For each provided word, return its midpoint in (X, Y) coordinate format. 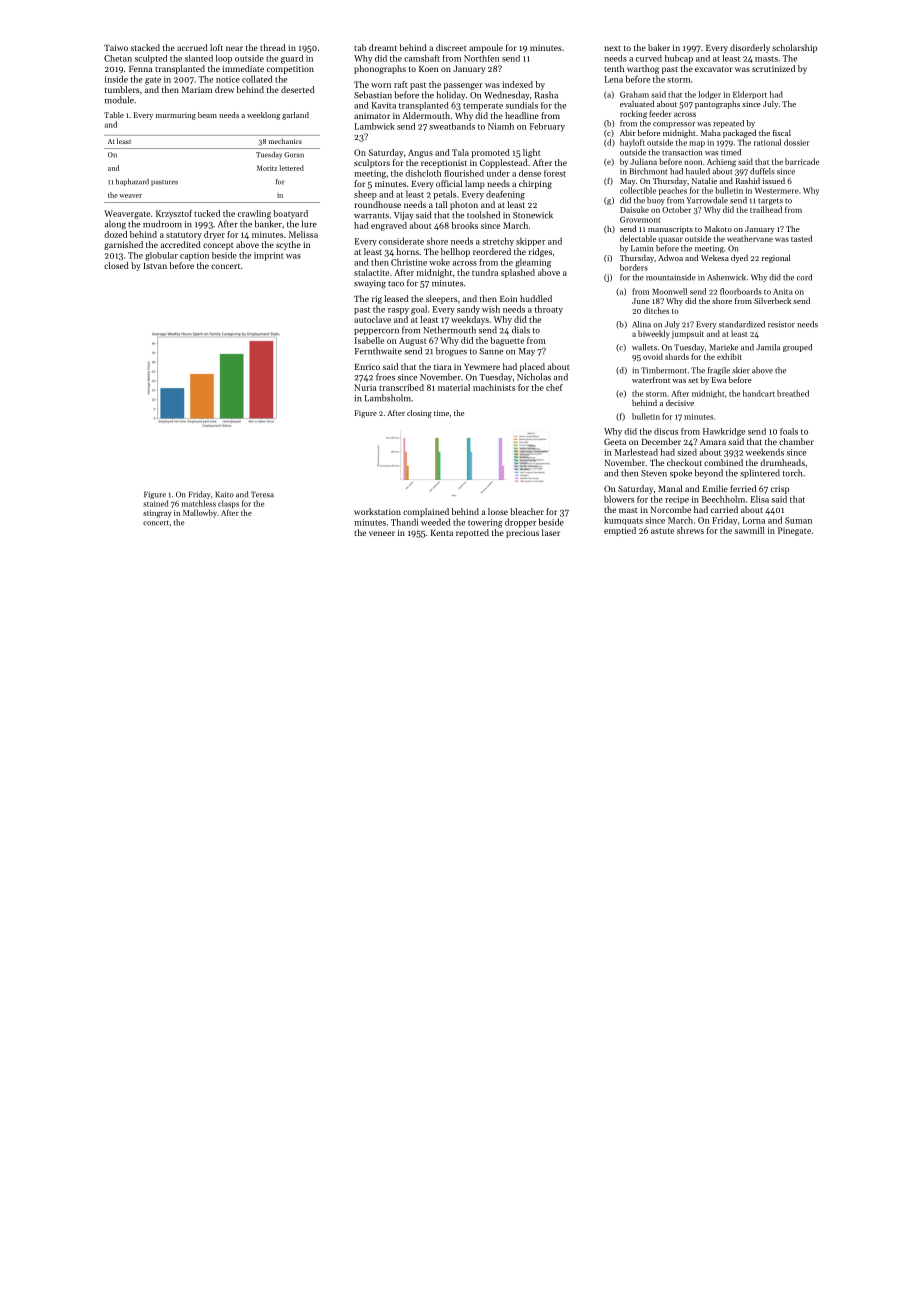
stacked (145, 47)
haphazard (132, 182)
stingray (157, 514)
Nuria (365, 387)
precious (522, 534)
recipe (677, 500)
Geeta (615, 441)
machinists (494, 387)
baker (659, 47)
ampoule (486, 48)
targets (770, 201)
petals (444, 195)
